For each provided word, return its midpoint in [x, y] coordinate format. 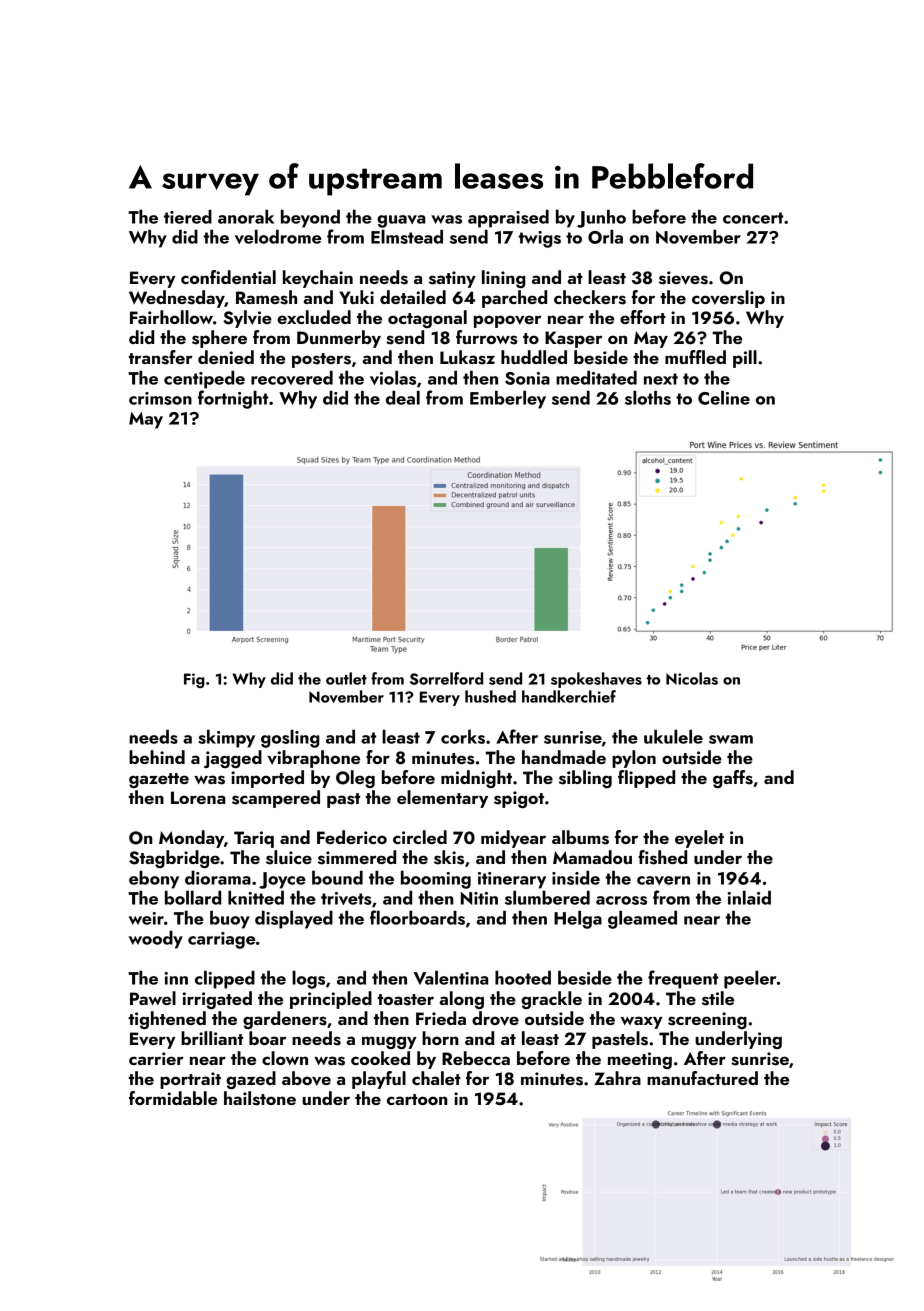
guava [401, 221]
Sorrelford [446, 678]
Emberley [508, 399]
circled [420, 837]
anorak [246, 216]
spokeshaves [596, 680]
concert [753, 218]
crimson [160, 398]
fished [662, 857]
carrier [156, 1058]
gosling [290, 738]
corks [463, 736]
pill [745, 359]
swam [731, 739]
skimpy [226, 738]
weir [146, 918]
